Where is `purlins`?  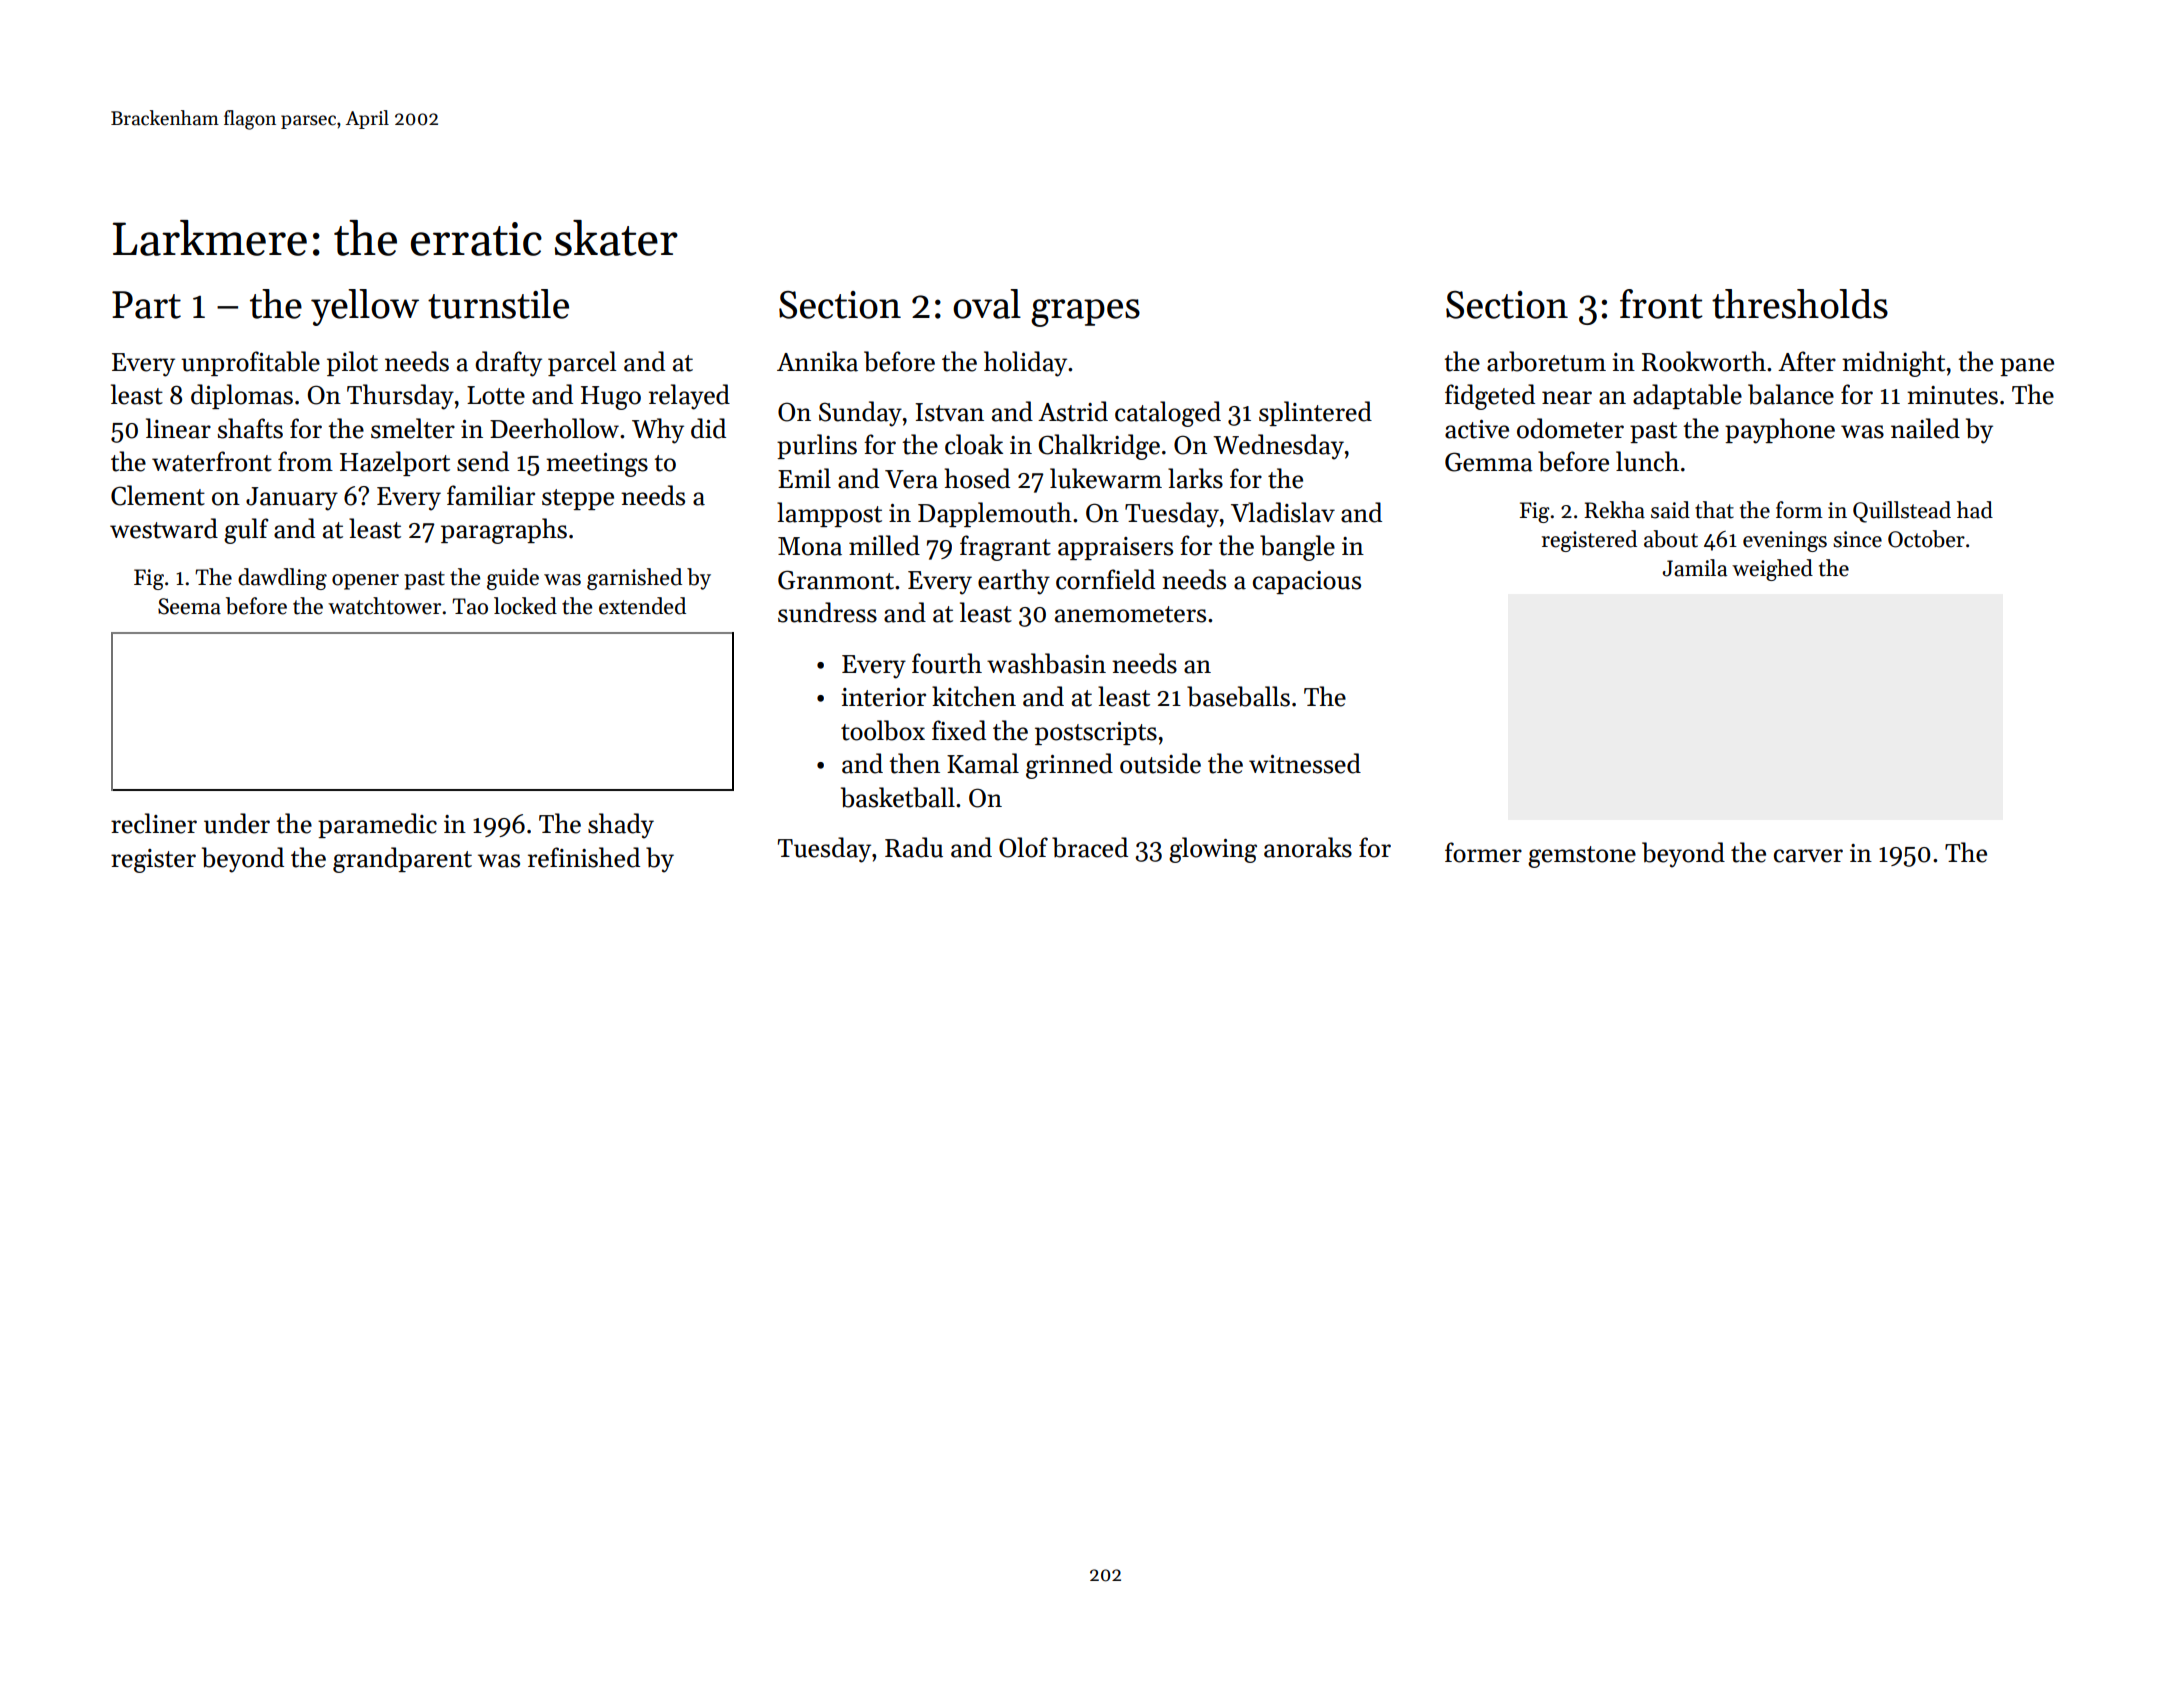 purlins is located at coordinates (817, 446).
